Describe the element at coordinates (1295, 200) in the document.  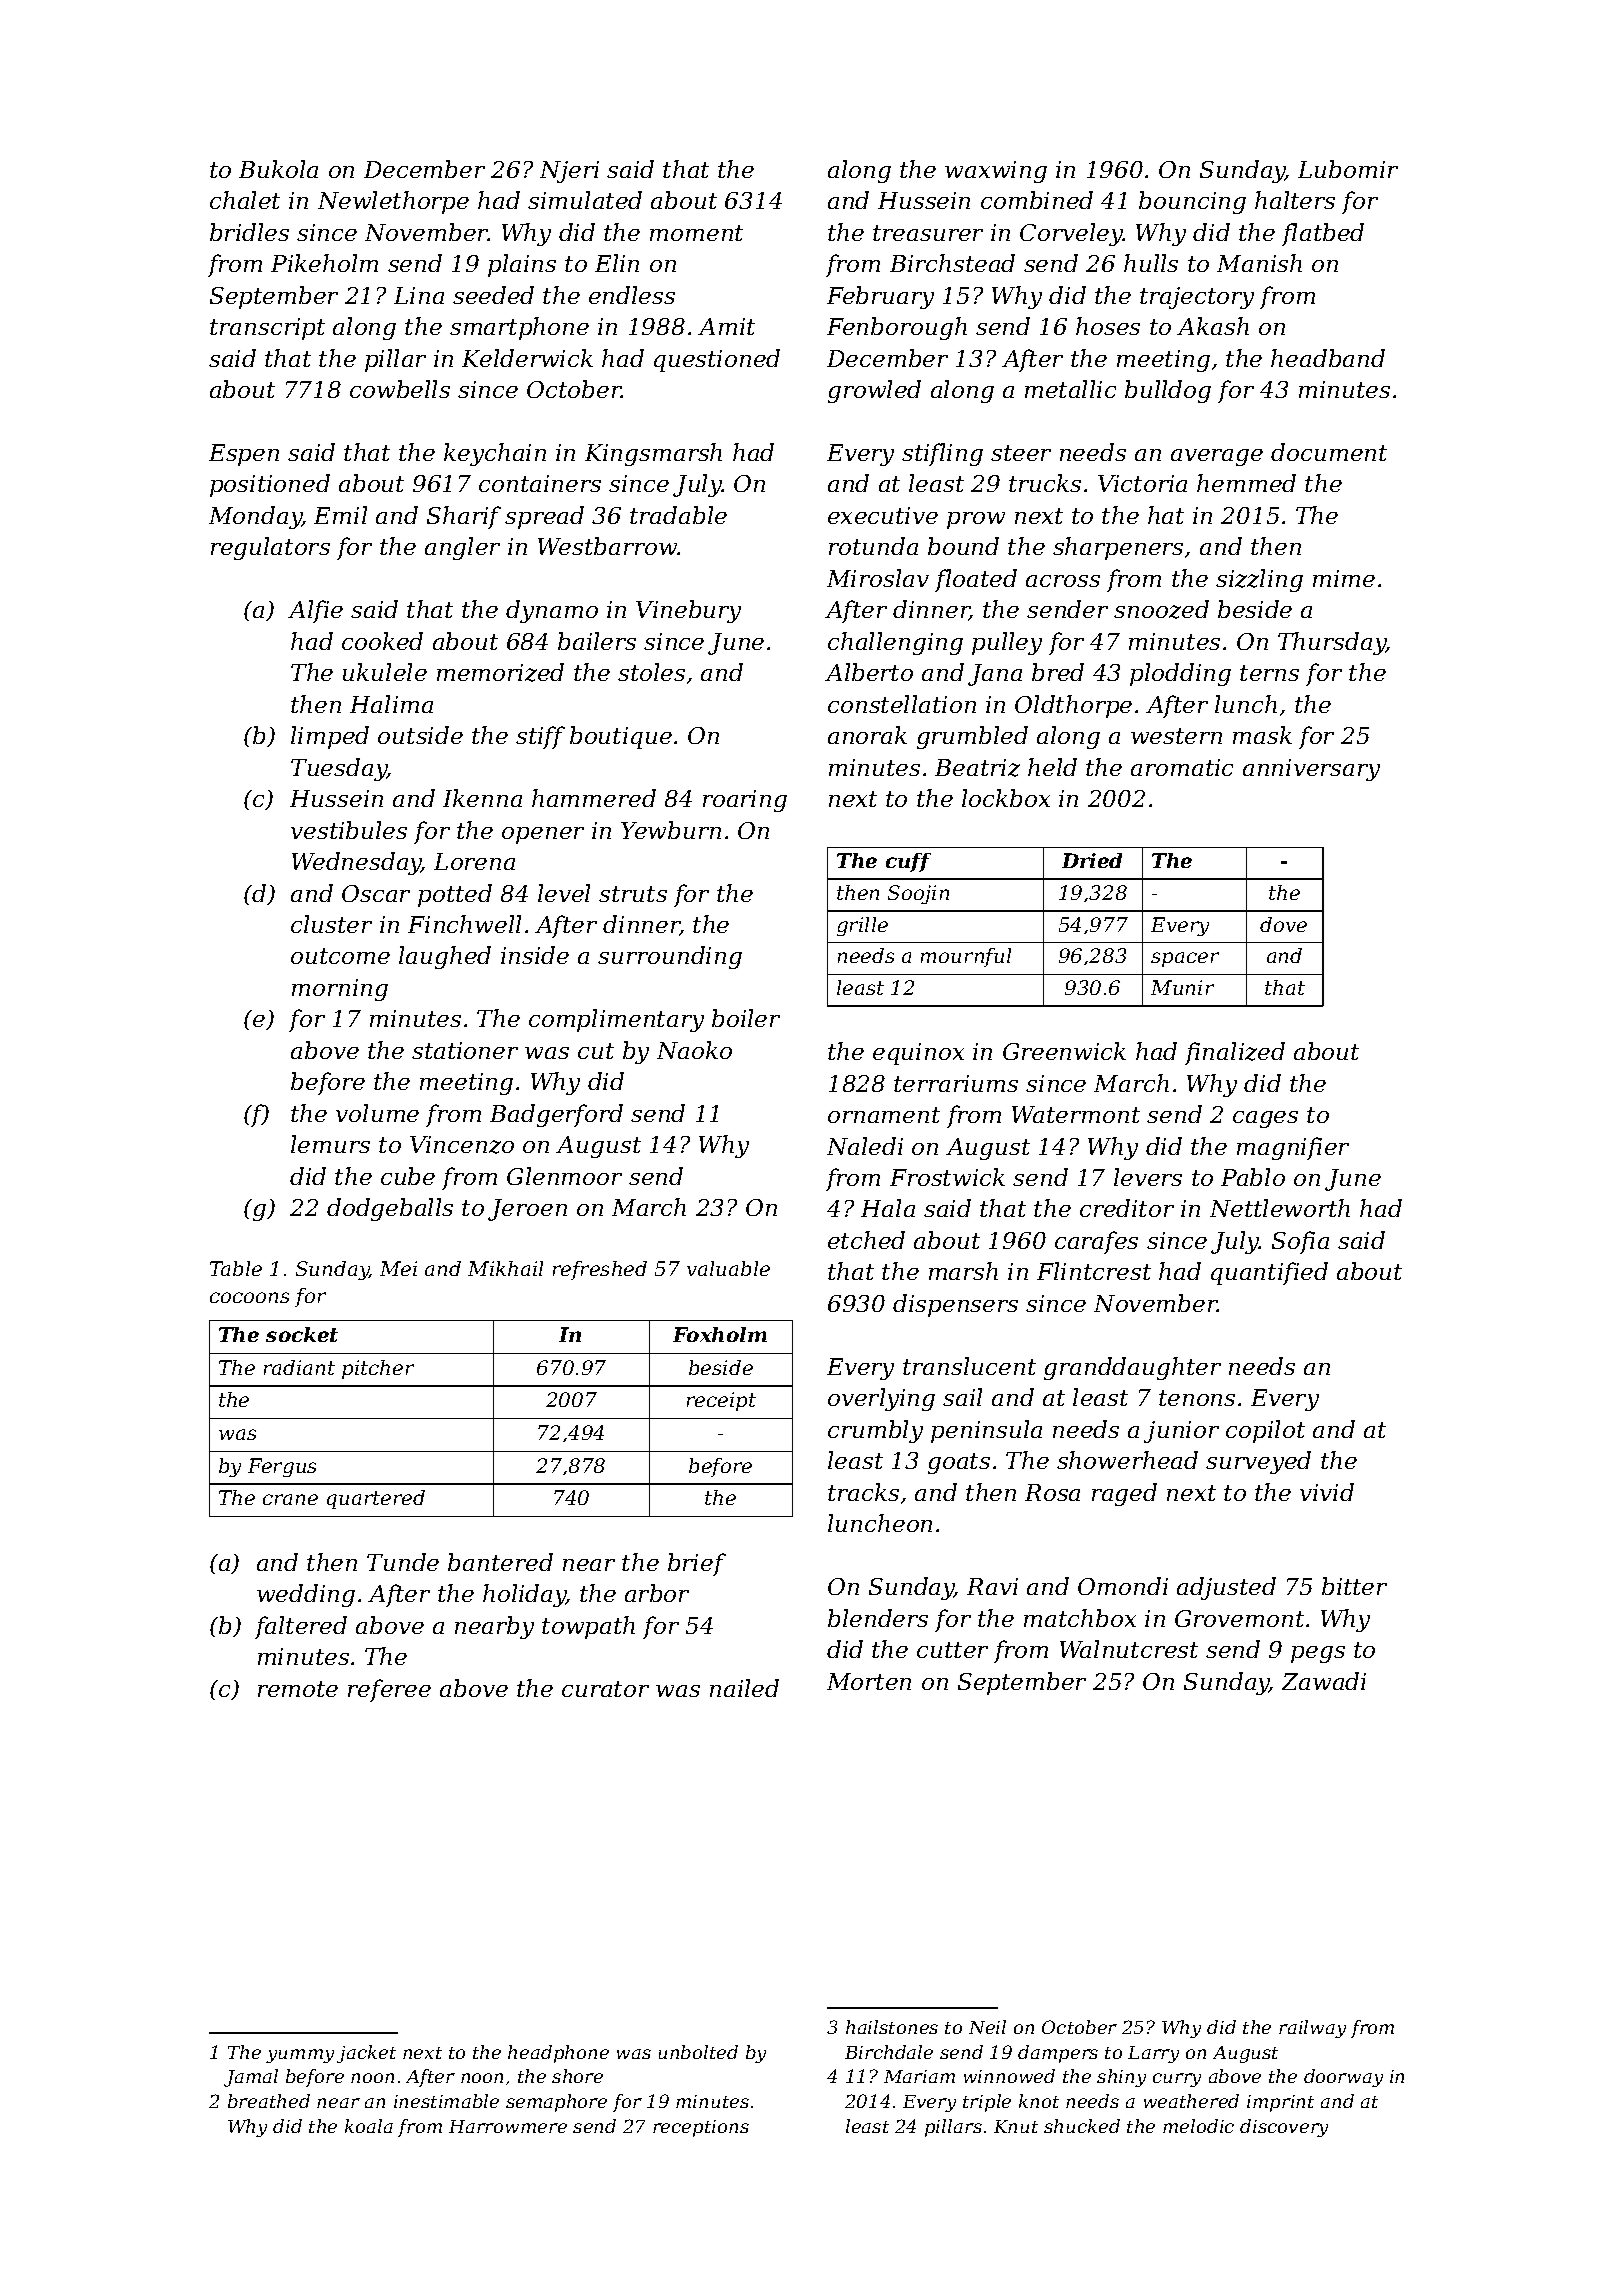
I see `halters` at that location.
